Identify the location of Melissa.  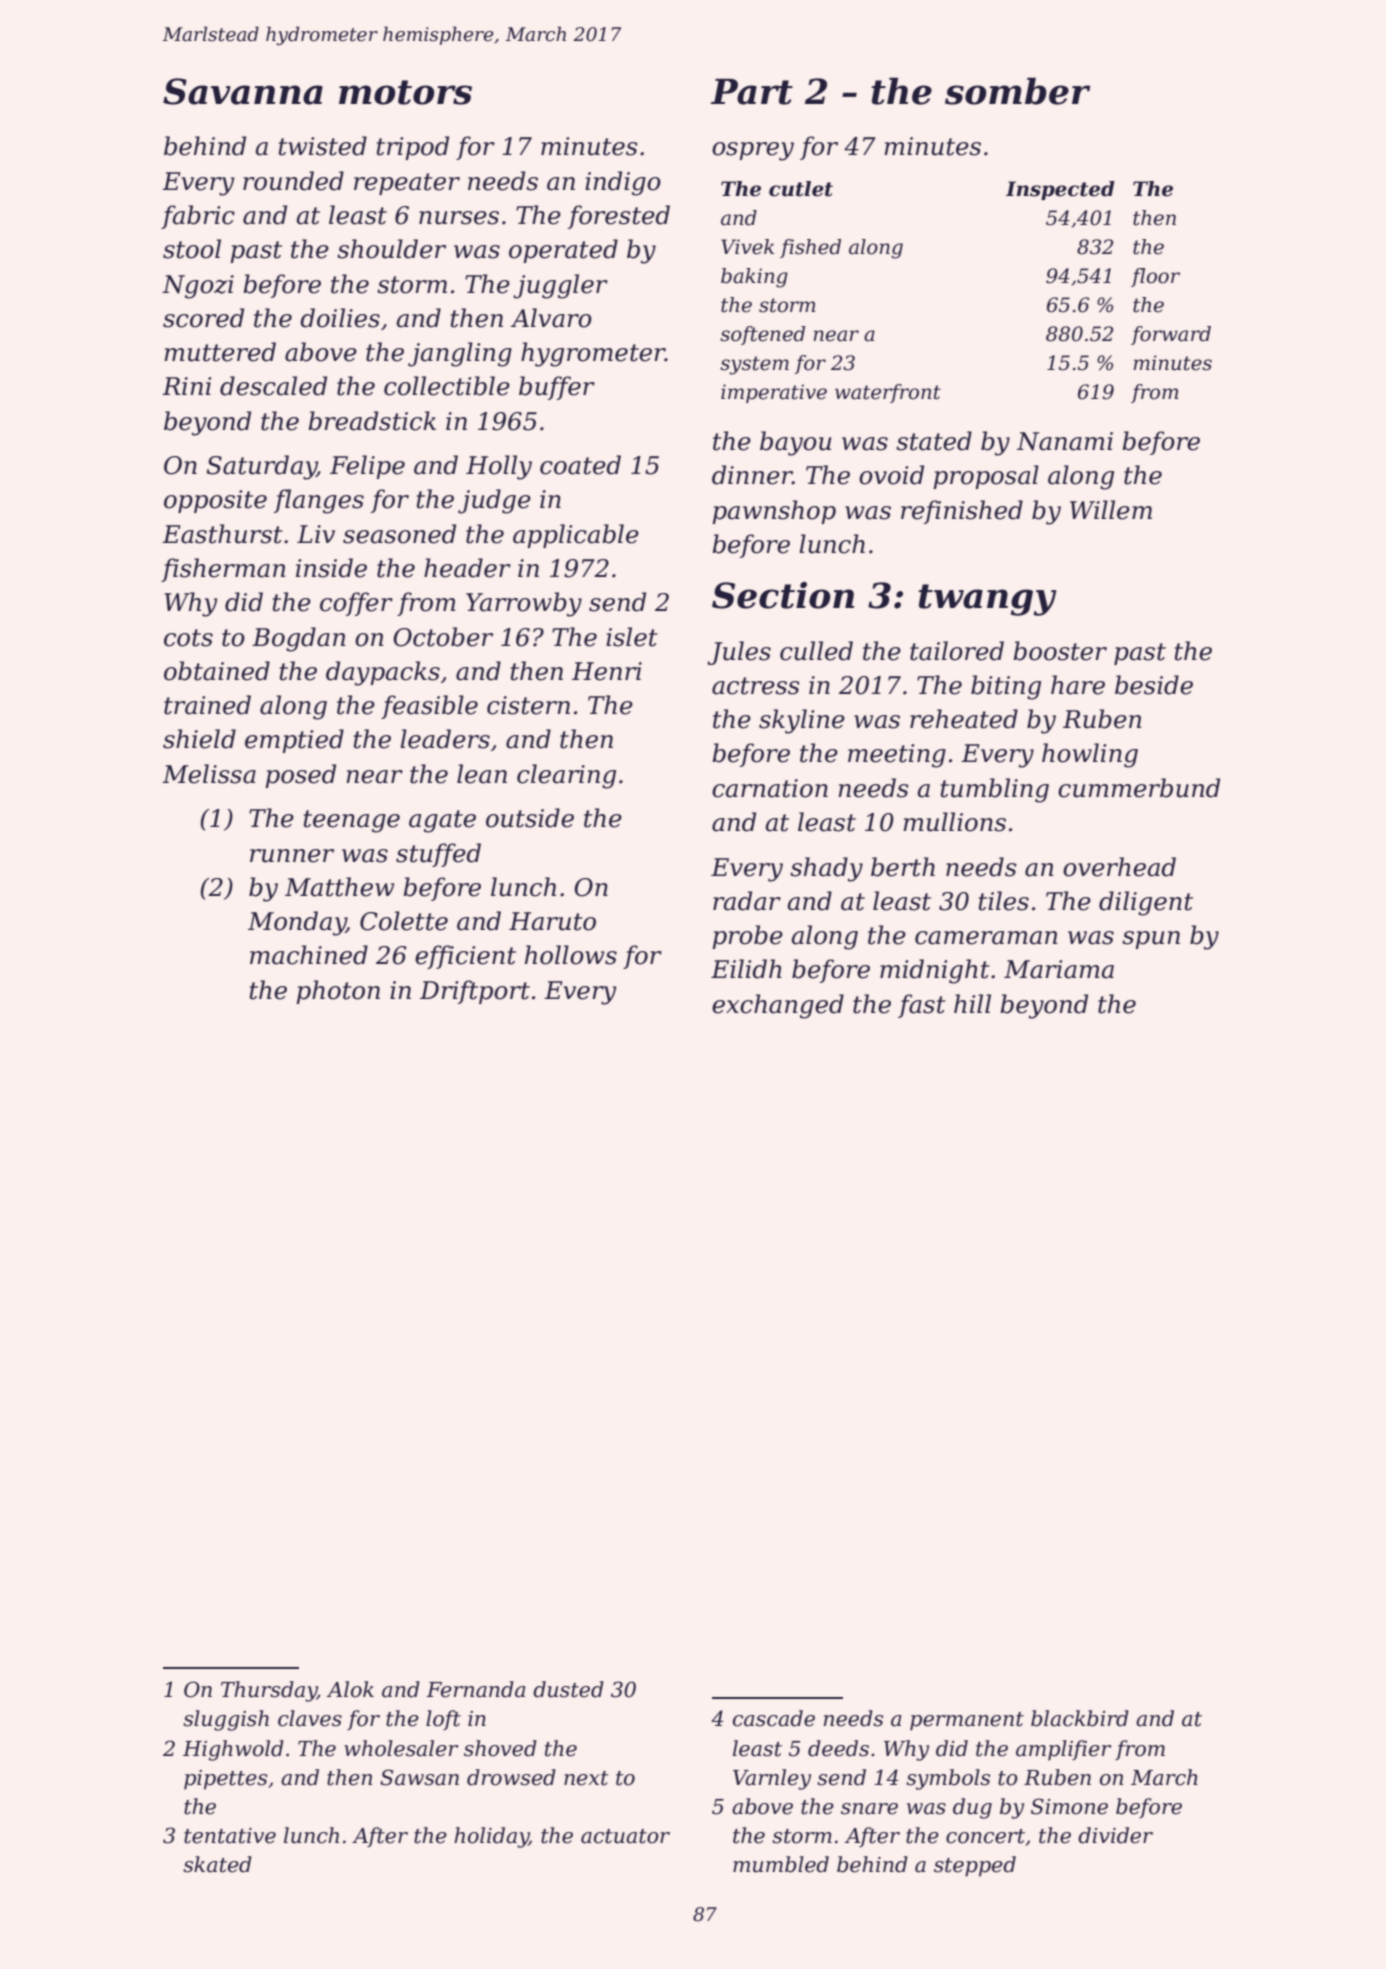
(209, 774).
